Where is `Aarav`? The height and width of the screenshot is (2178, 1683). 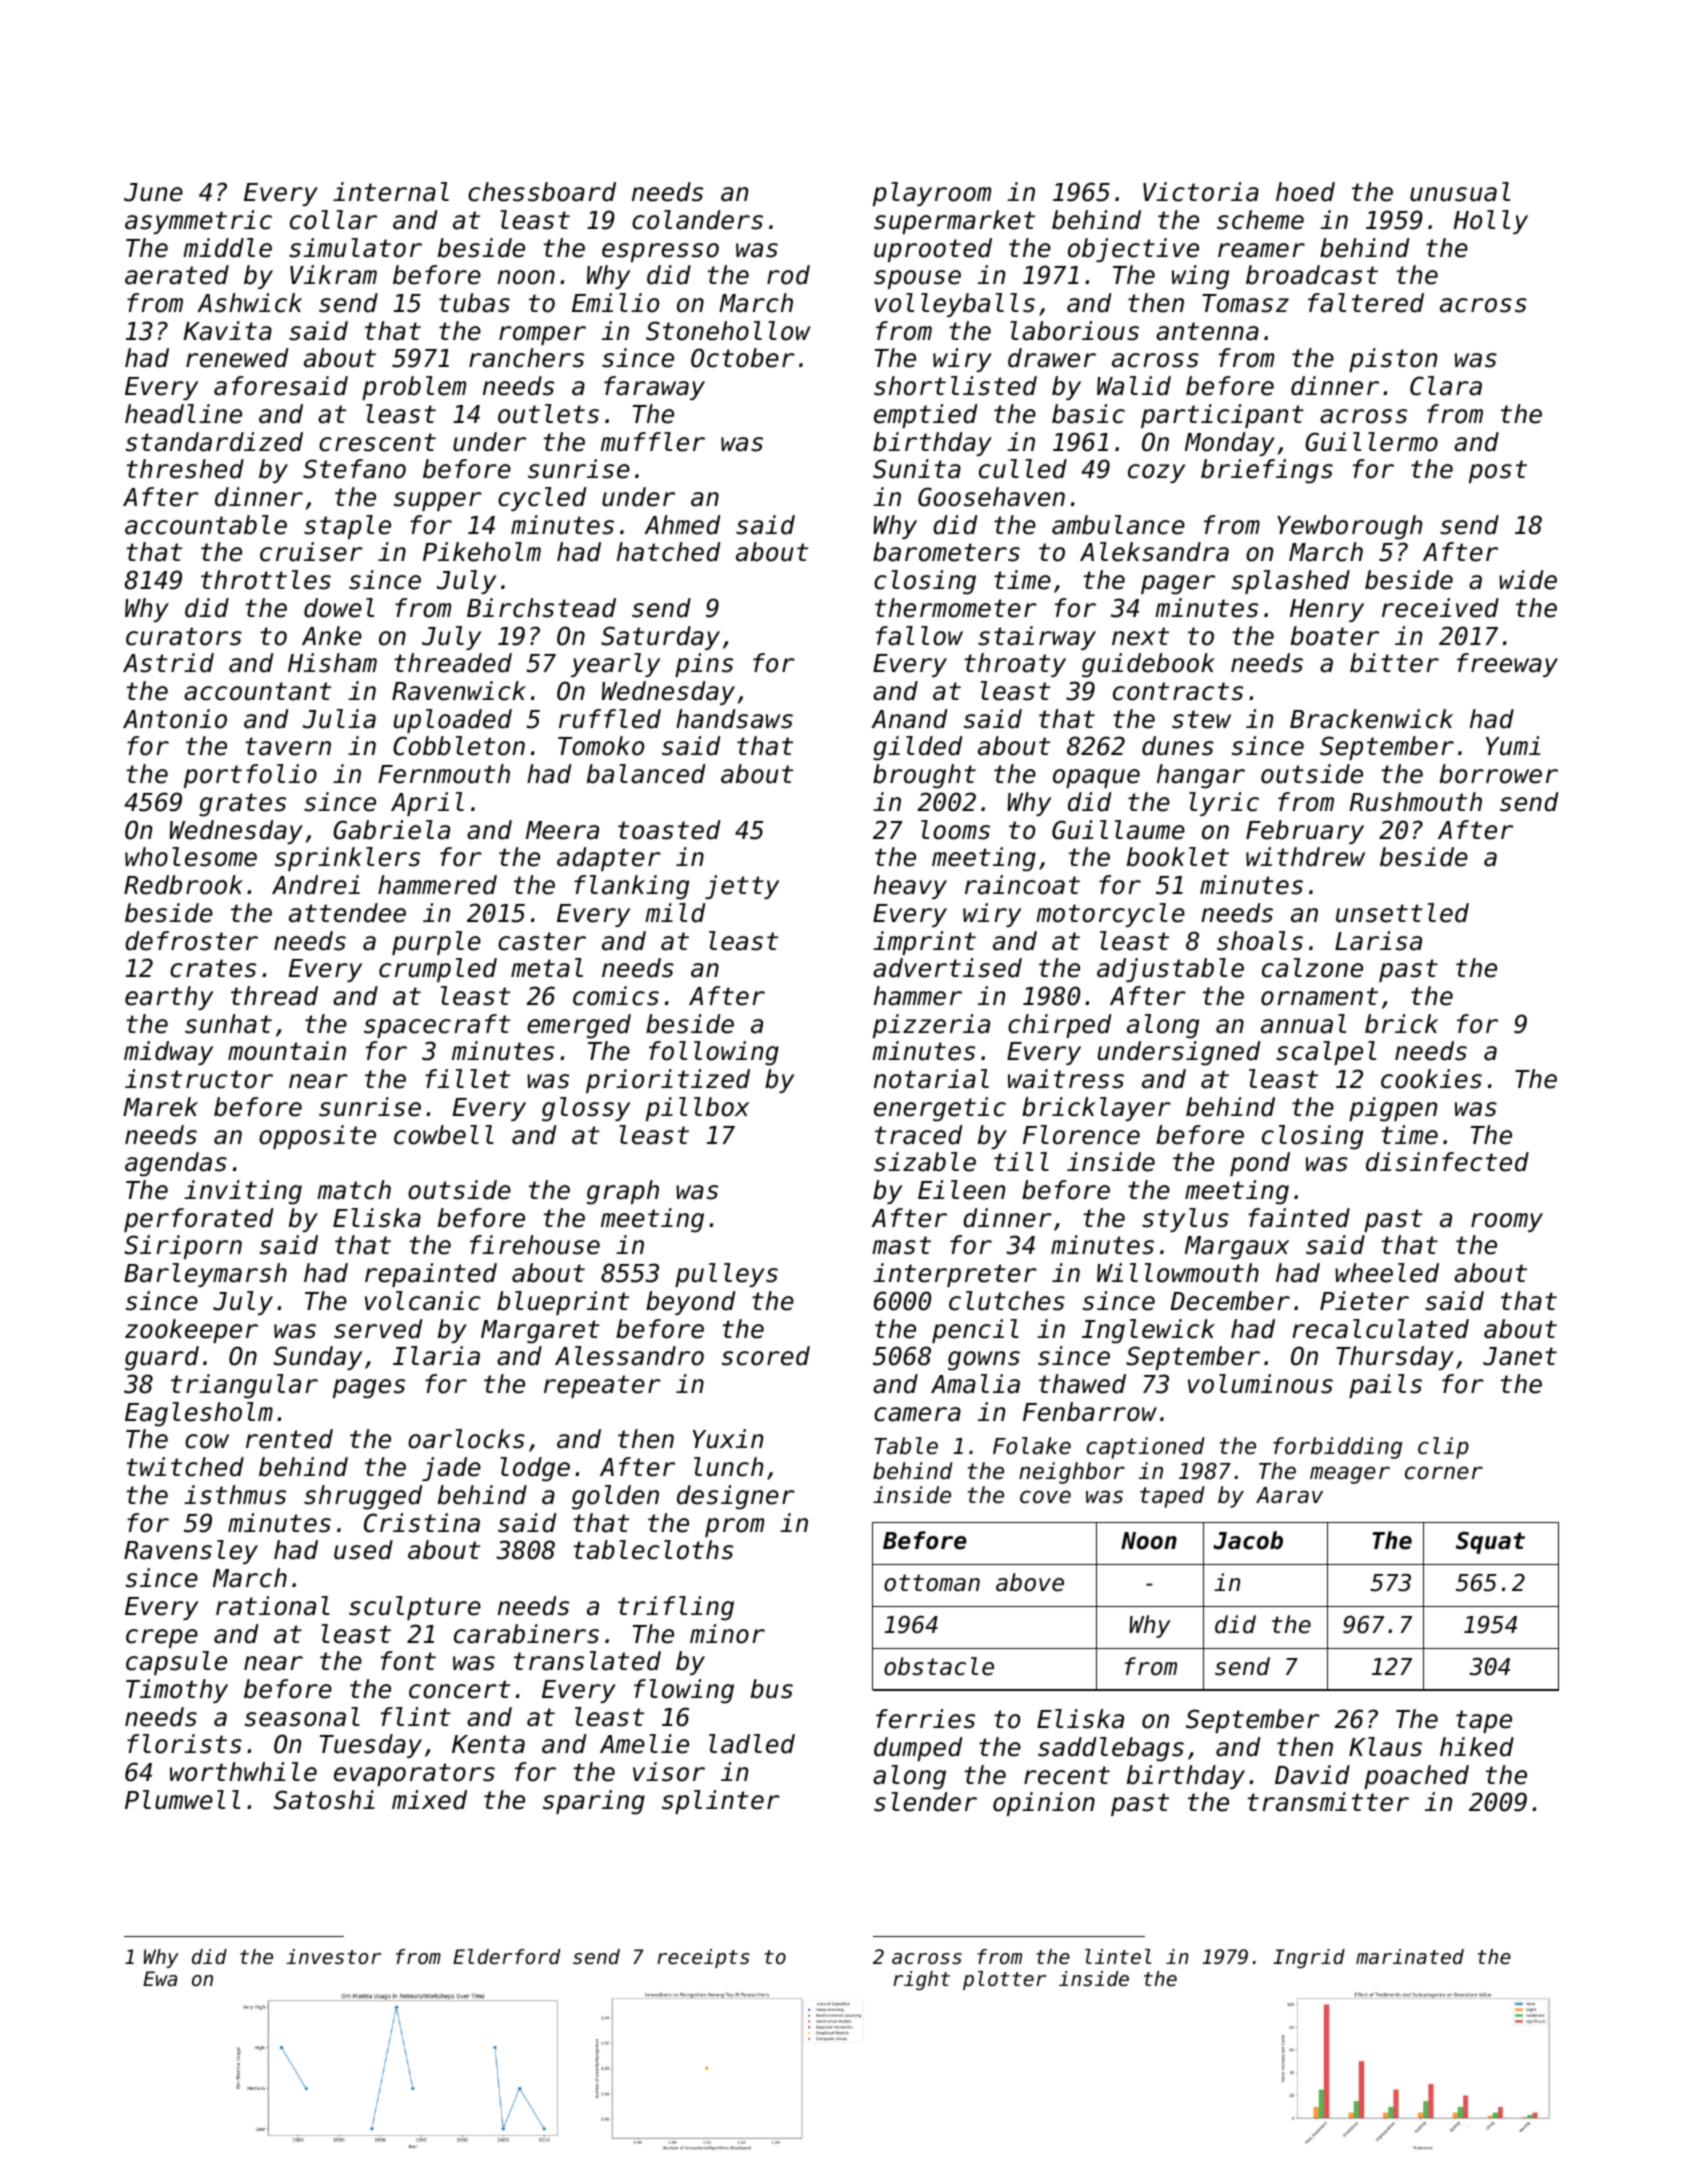 Aarav is located at coordinates (1289, 1495).
